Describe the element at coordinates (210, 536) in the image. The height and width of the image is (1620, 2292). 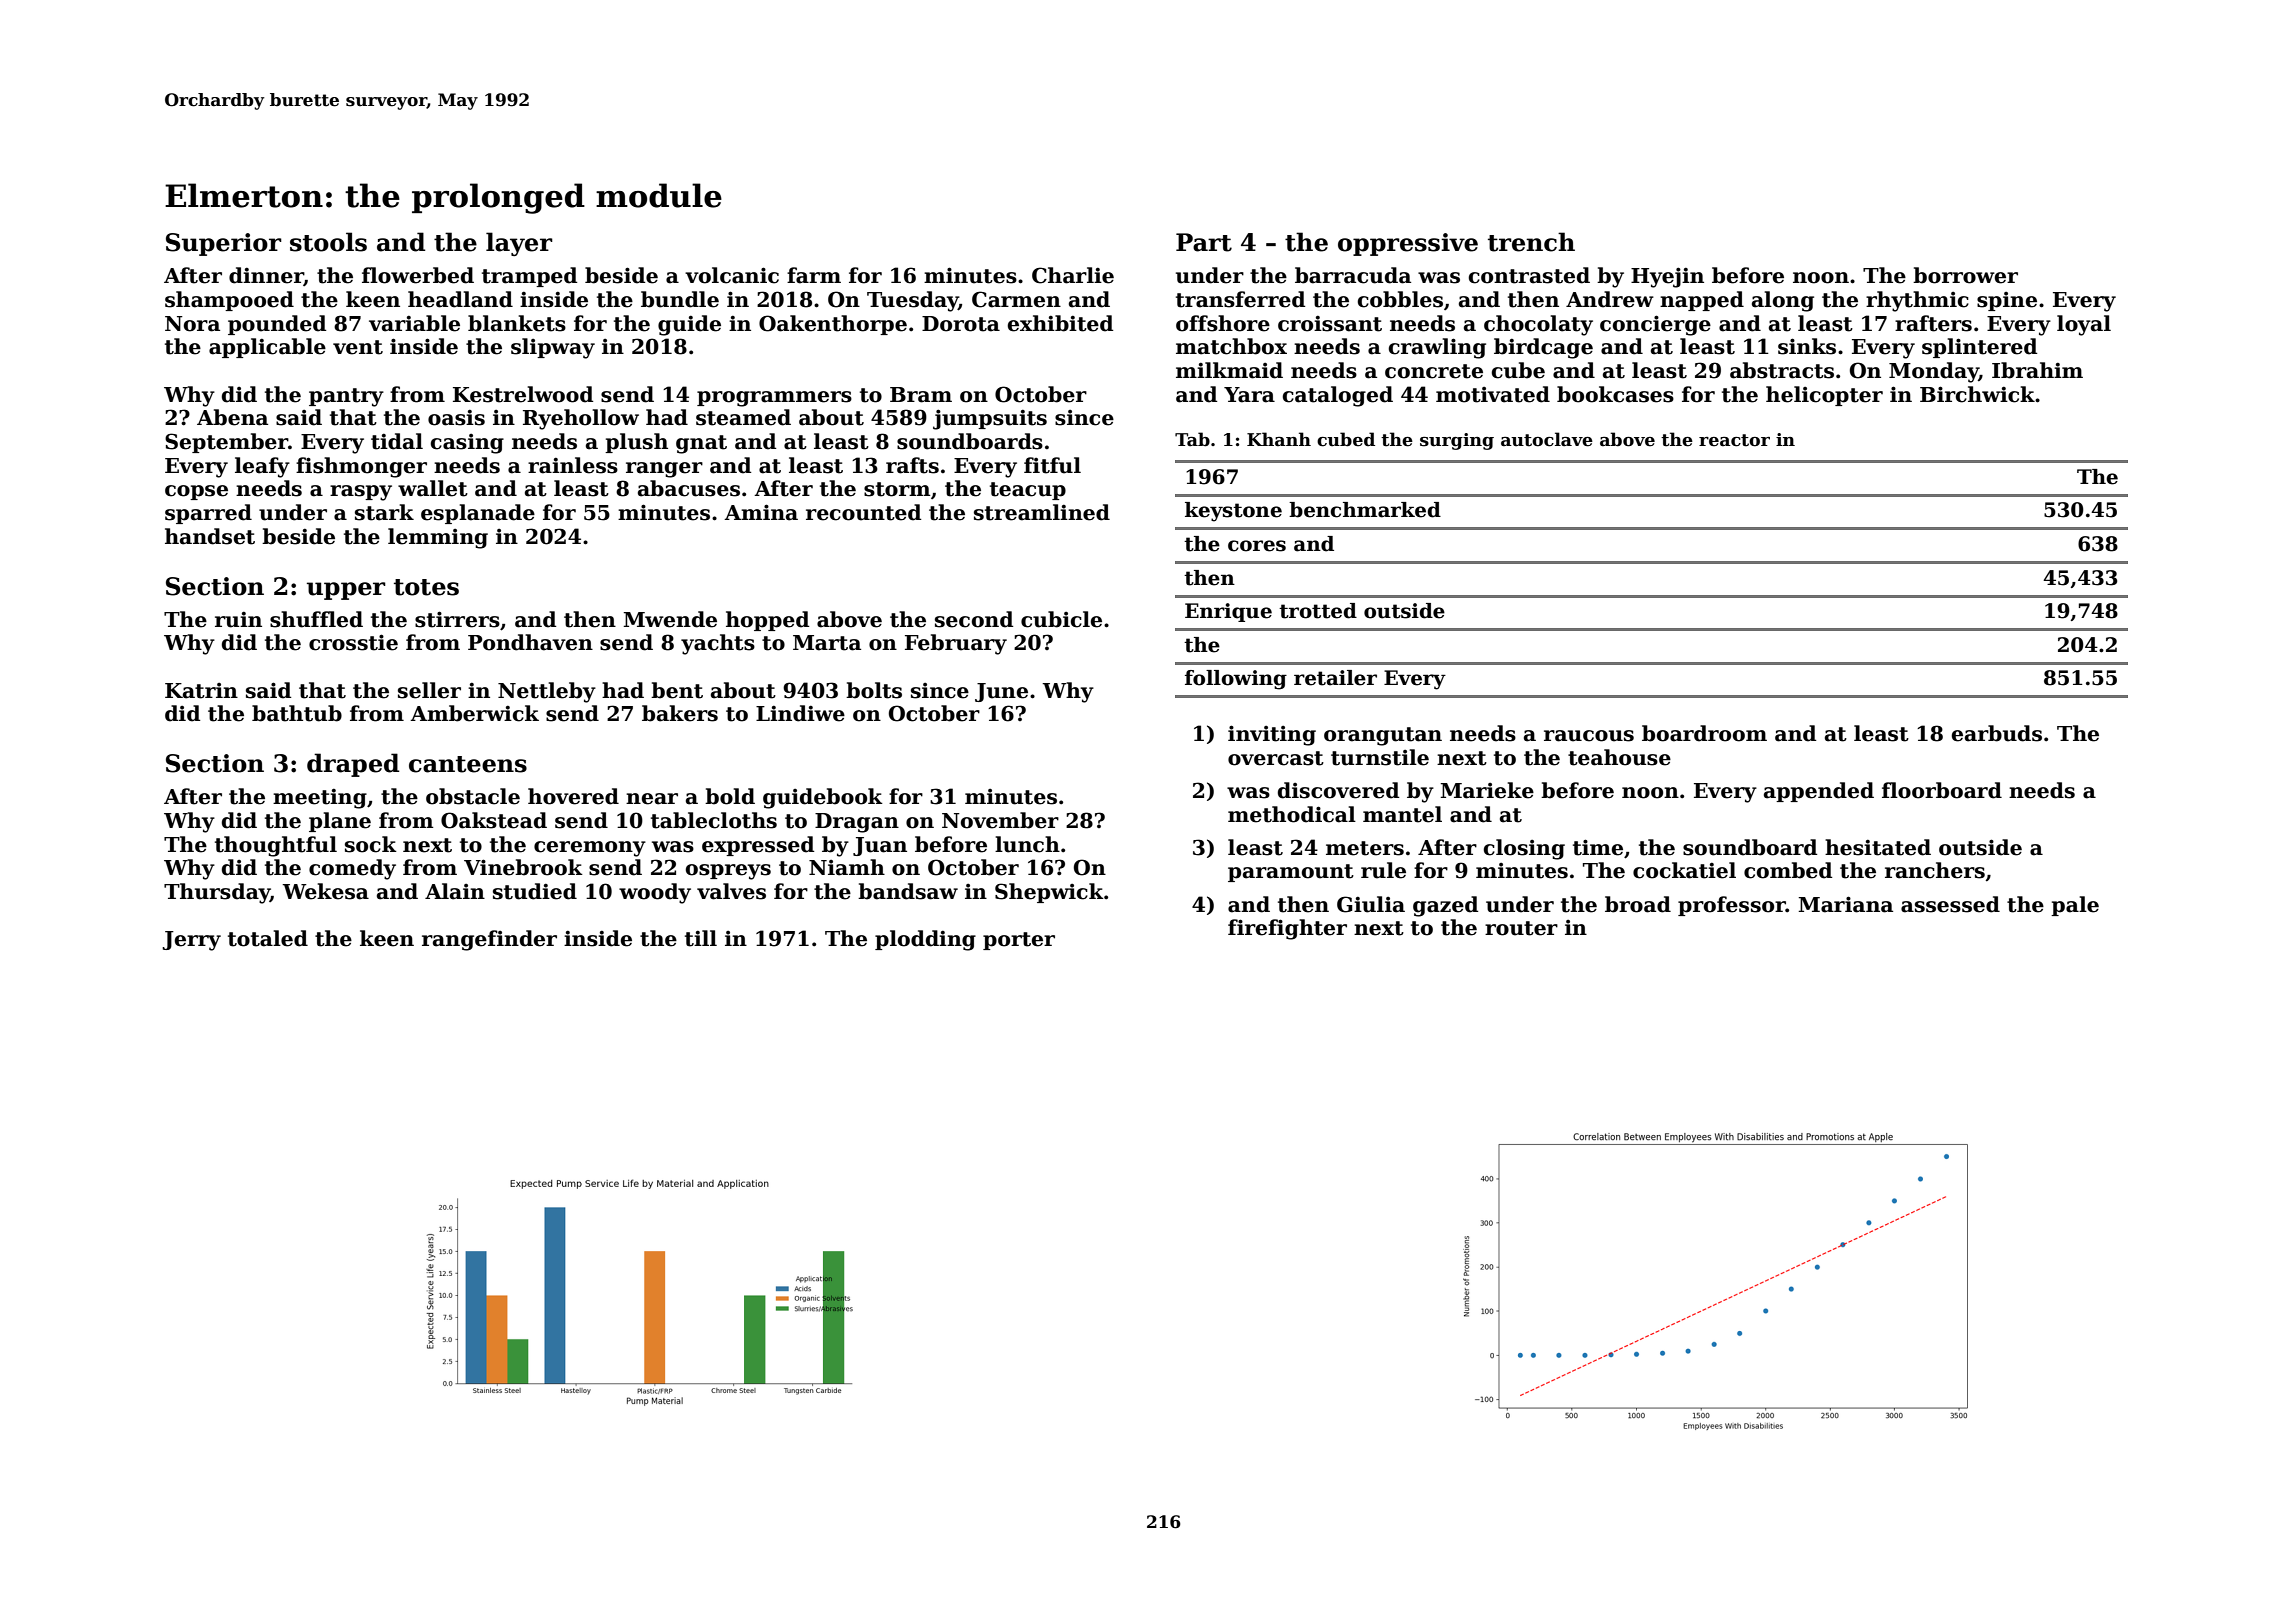
I see `handset` at that location.
